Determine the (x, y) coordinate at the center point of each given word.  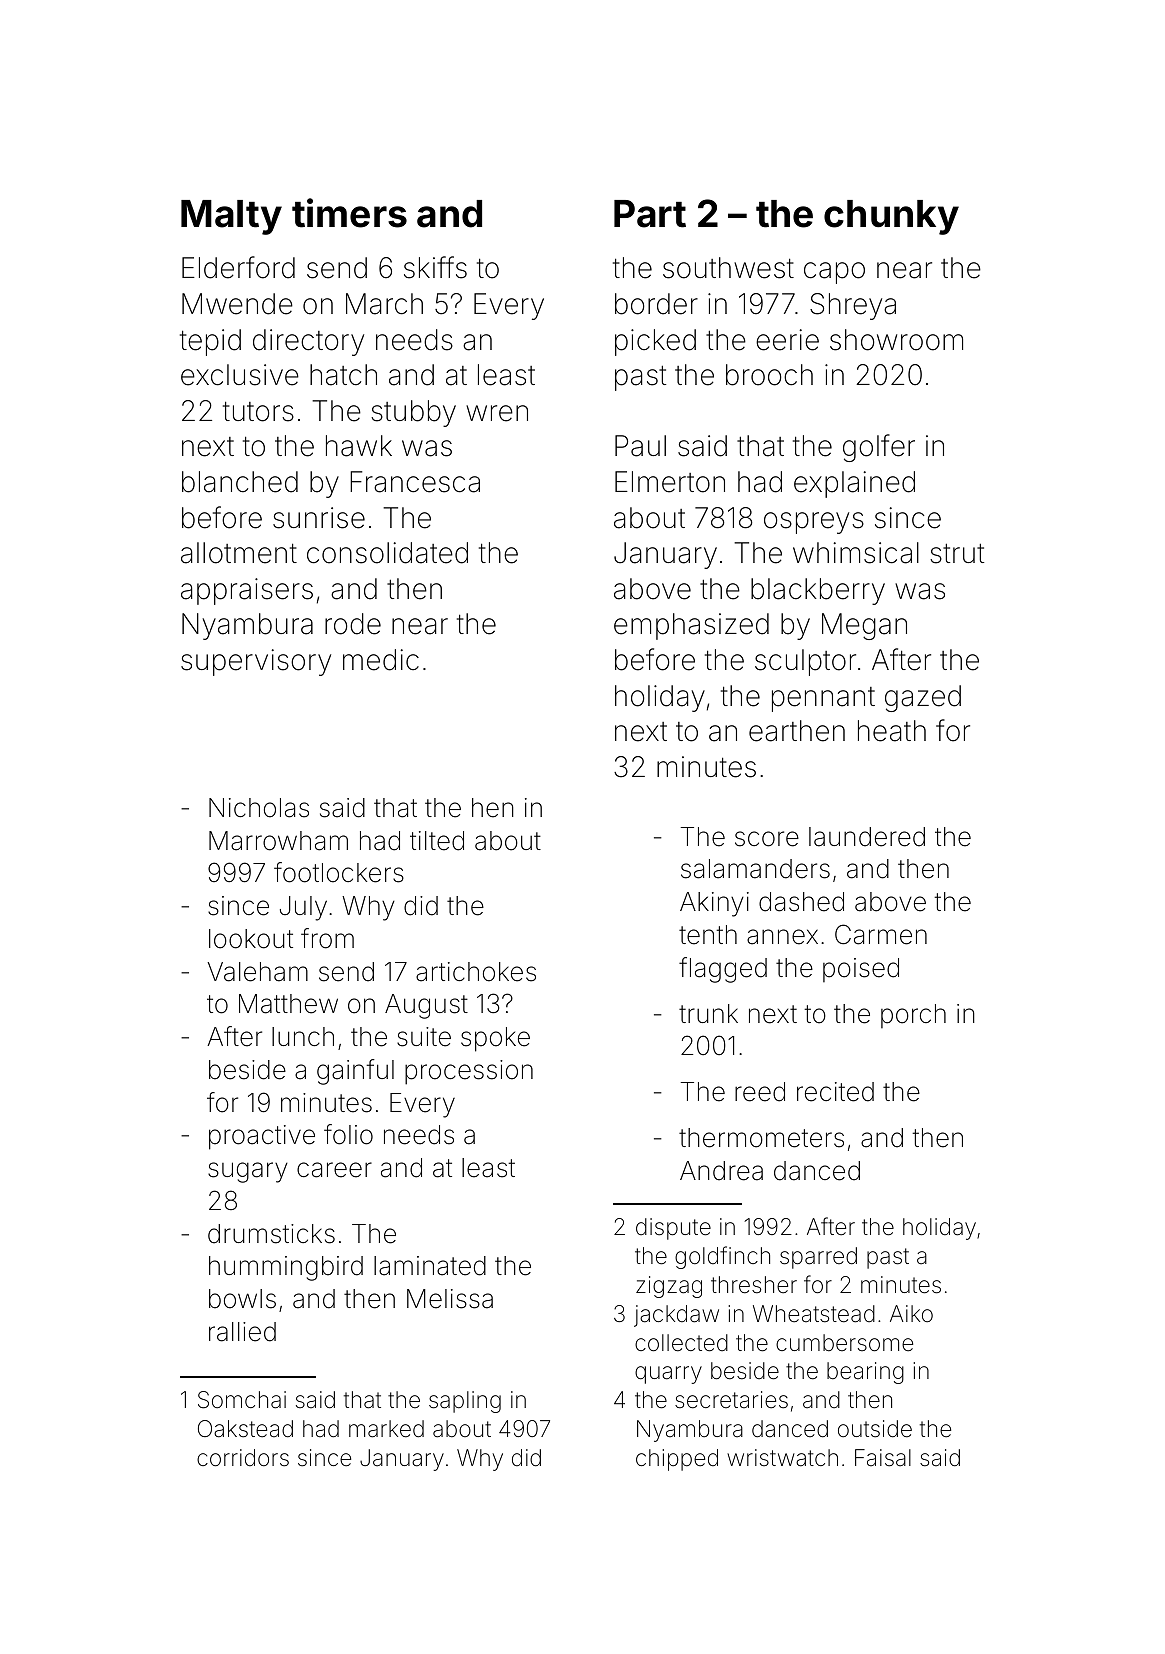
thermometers (761, 1138)
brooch (769, 375)
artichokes (476, 972)
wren (497, 413)
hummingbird (286, 1268)
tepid (210, 342)
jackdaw (676, 1316)
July (303, 908)
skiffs (435, 267)
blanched (240, 482)
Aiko (911, 1313)
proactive (262, 1137)
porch (913, 1016)
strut (957, 554)
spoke (495, 1039)
